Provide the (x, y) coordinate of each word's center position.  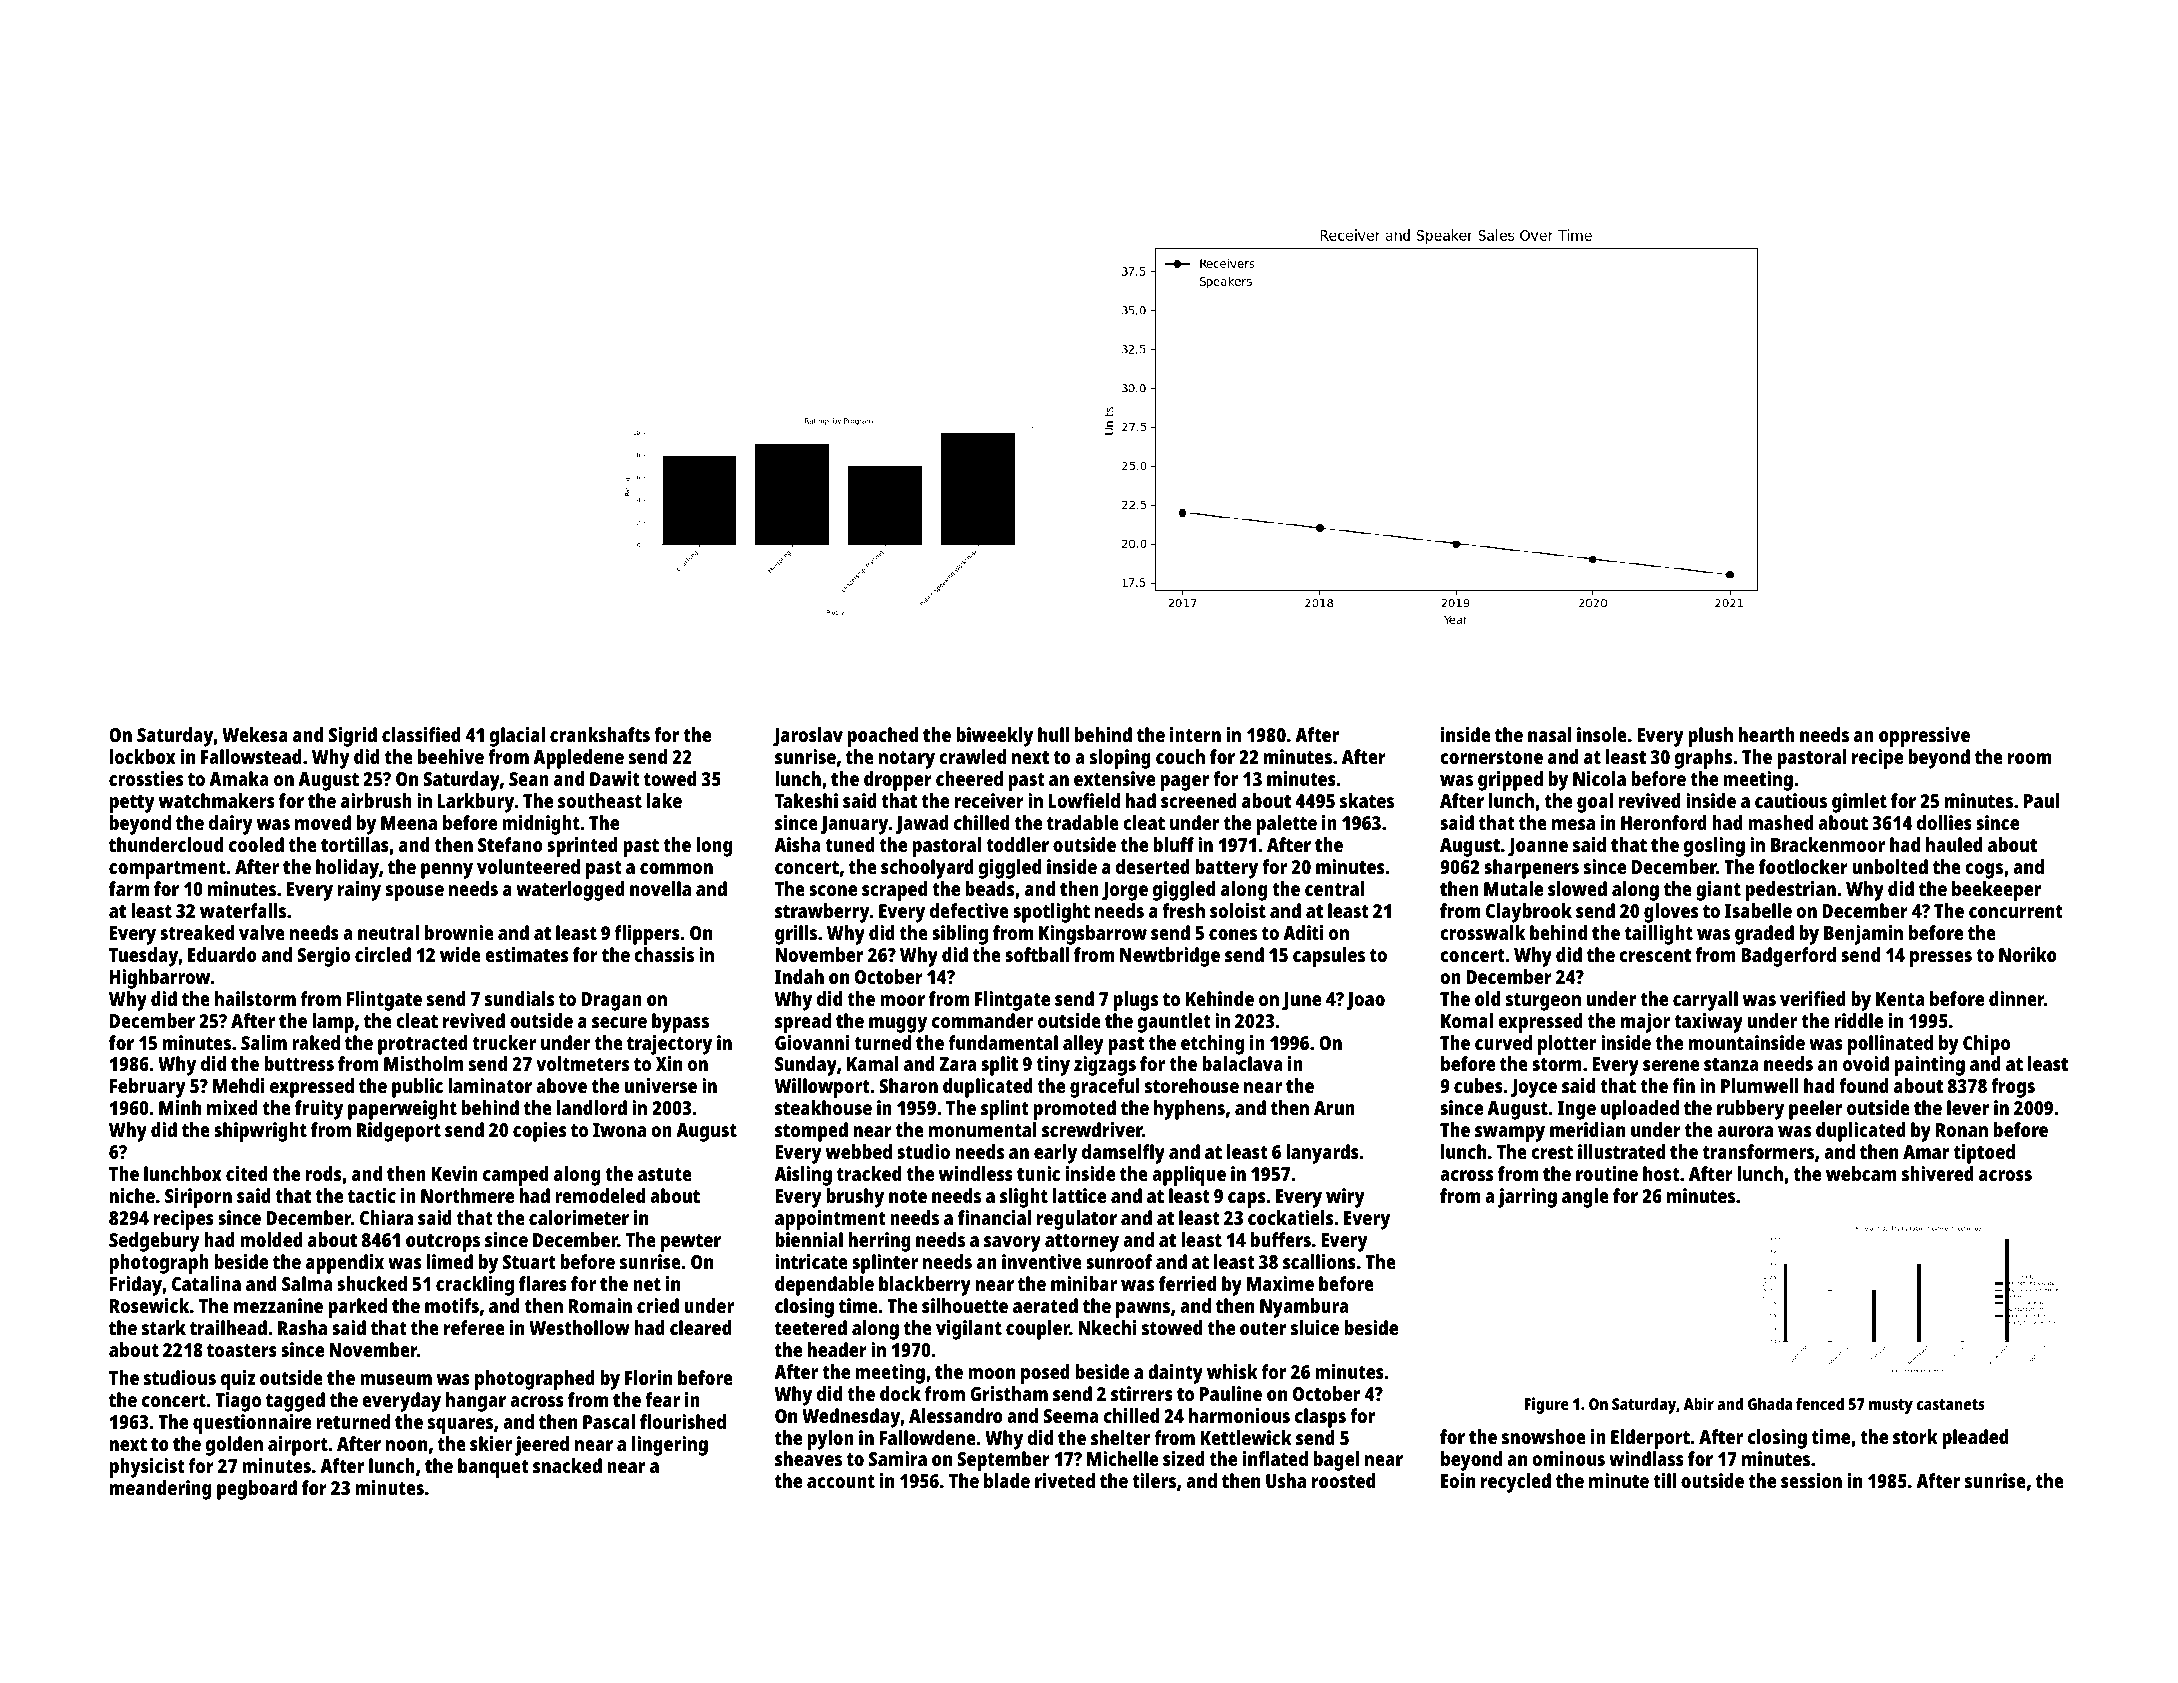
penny (447, 871)
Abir (1699, 1403)
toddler (1017, 844)
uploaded (1640, 1110)
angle (1585, 1198)
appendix (345, 1264)
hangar (476, 1402)
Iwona (619, 1130)
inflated (1275, 1458)
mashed (1780, 822)
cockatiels (1290, 1217)
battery (1226, 869)
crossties (146, 778)
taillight (1659, 935)
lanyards (1322, 1154)
